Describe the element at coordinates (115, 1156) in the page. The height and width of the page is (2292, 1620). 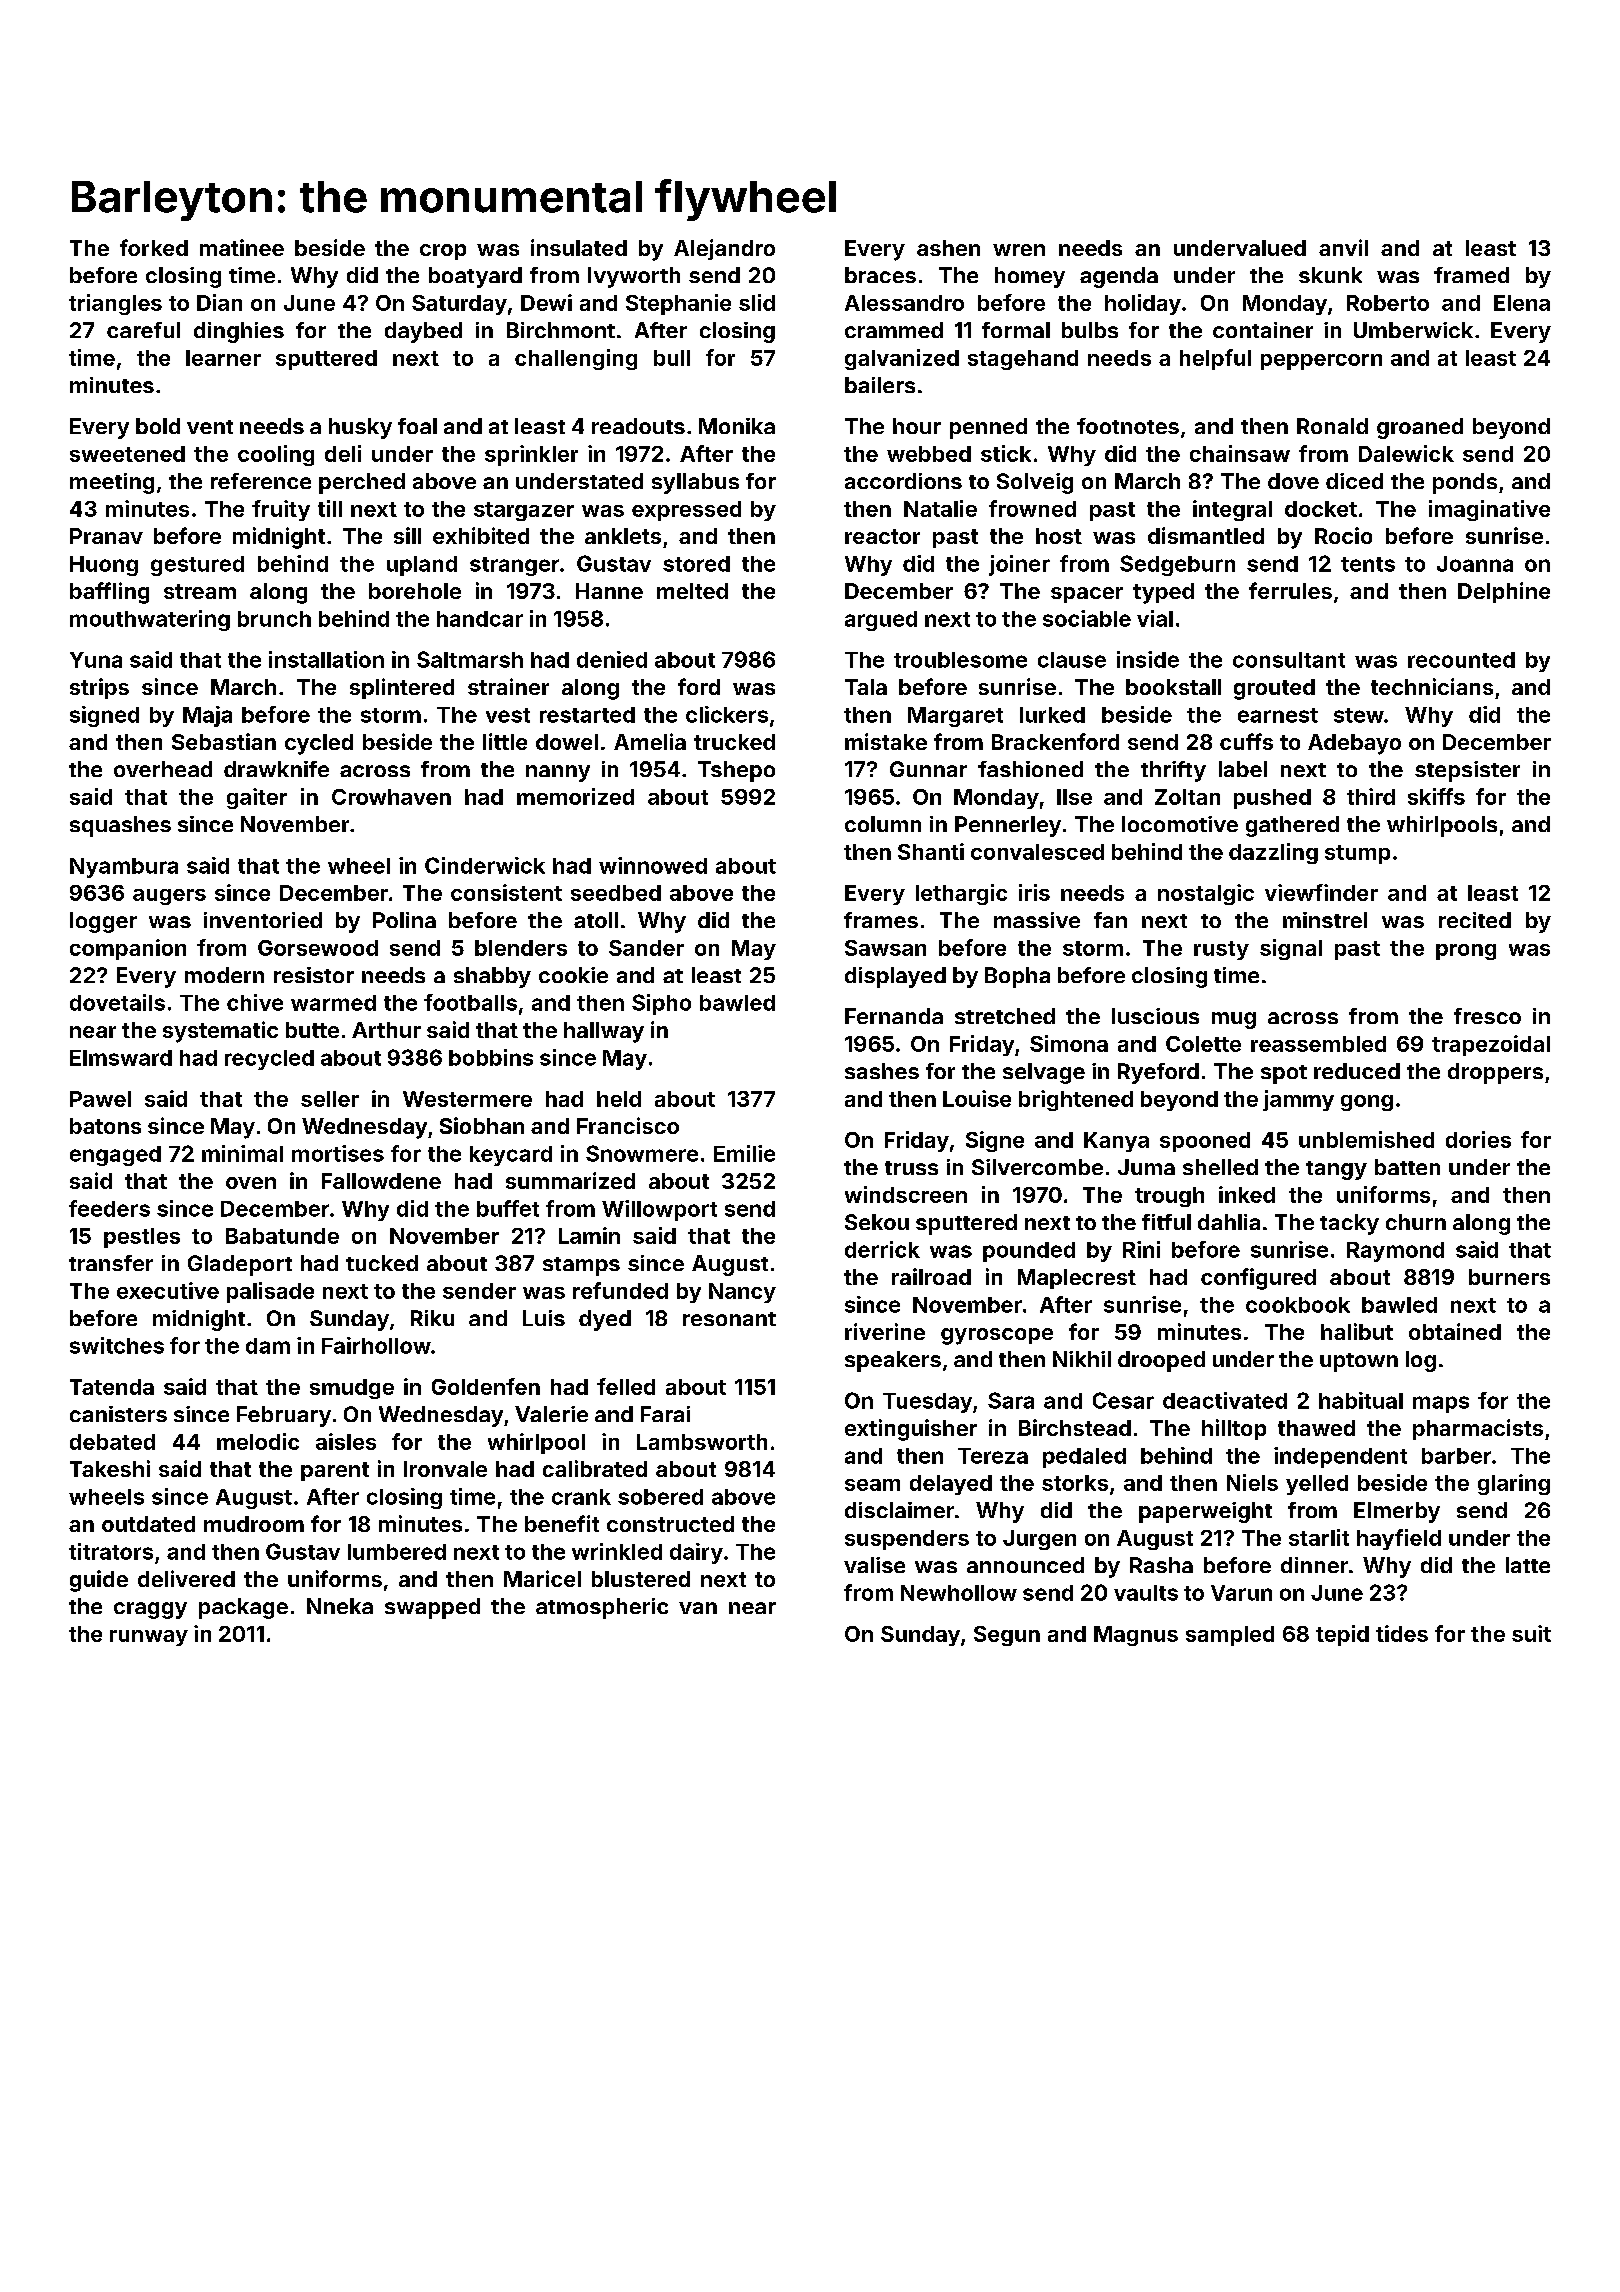
I see `engaged` at that location.
